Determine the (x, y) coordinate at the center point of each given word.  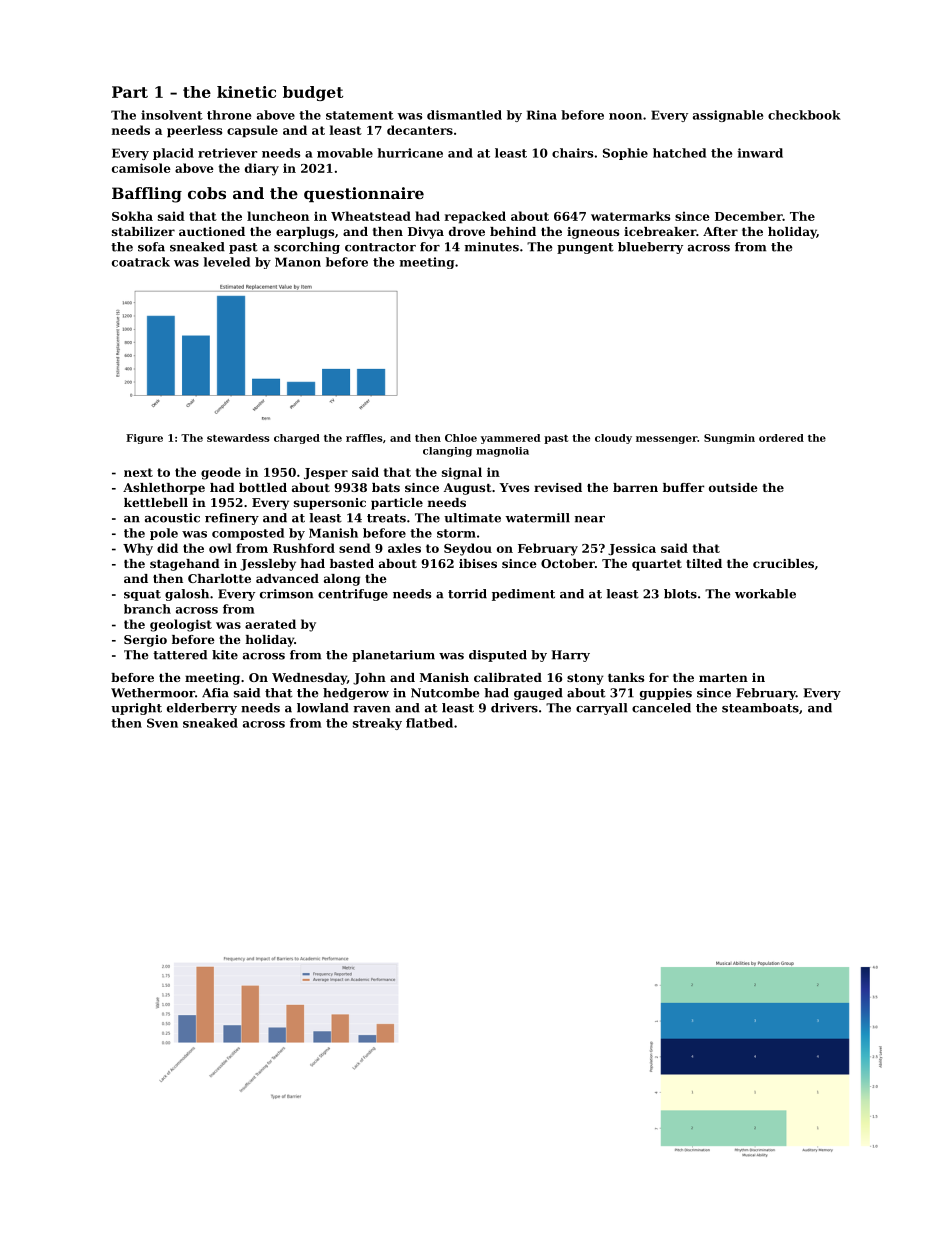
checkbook (804, 115)
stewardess (238, 438)
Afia (215, 693)
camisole (141, 168)
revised (558, 487)
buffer (683, 487)
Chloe (461, 438)
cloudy (613, 439)
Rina (542, 115)
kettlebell (156, 502)
